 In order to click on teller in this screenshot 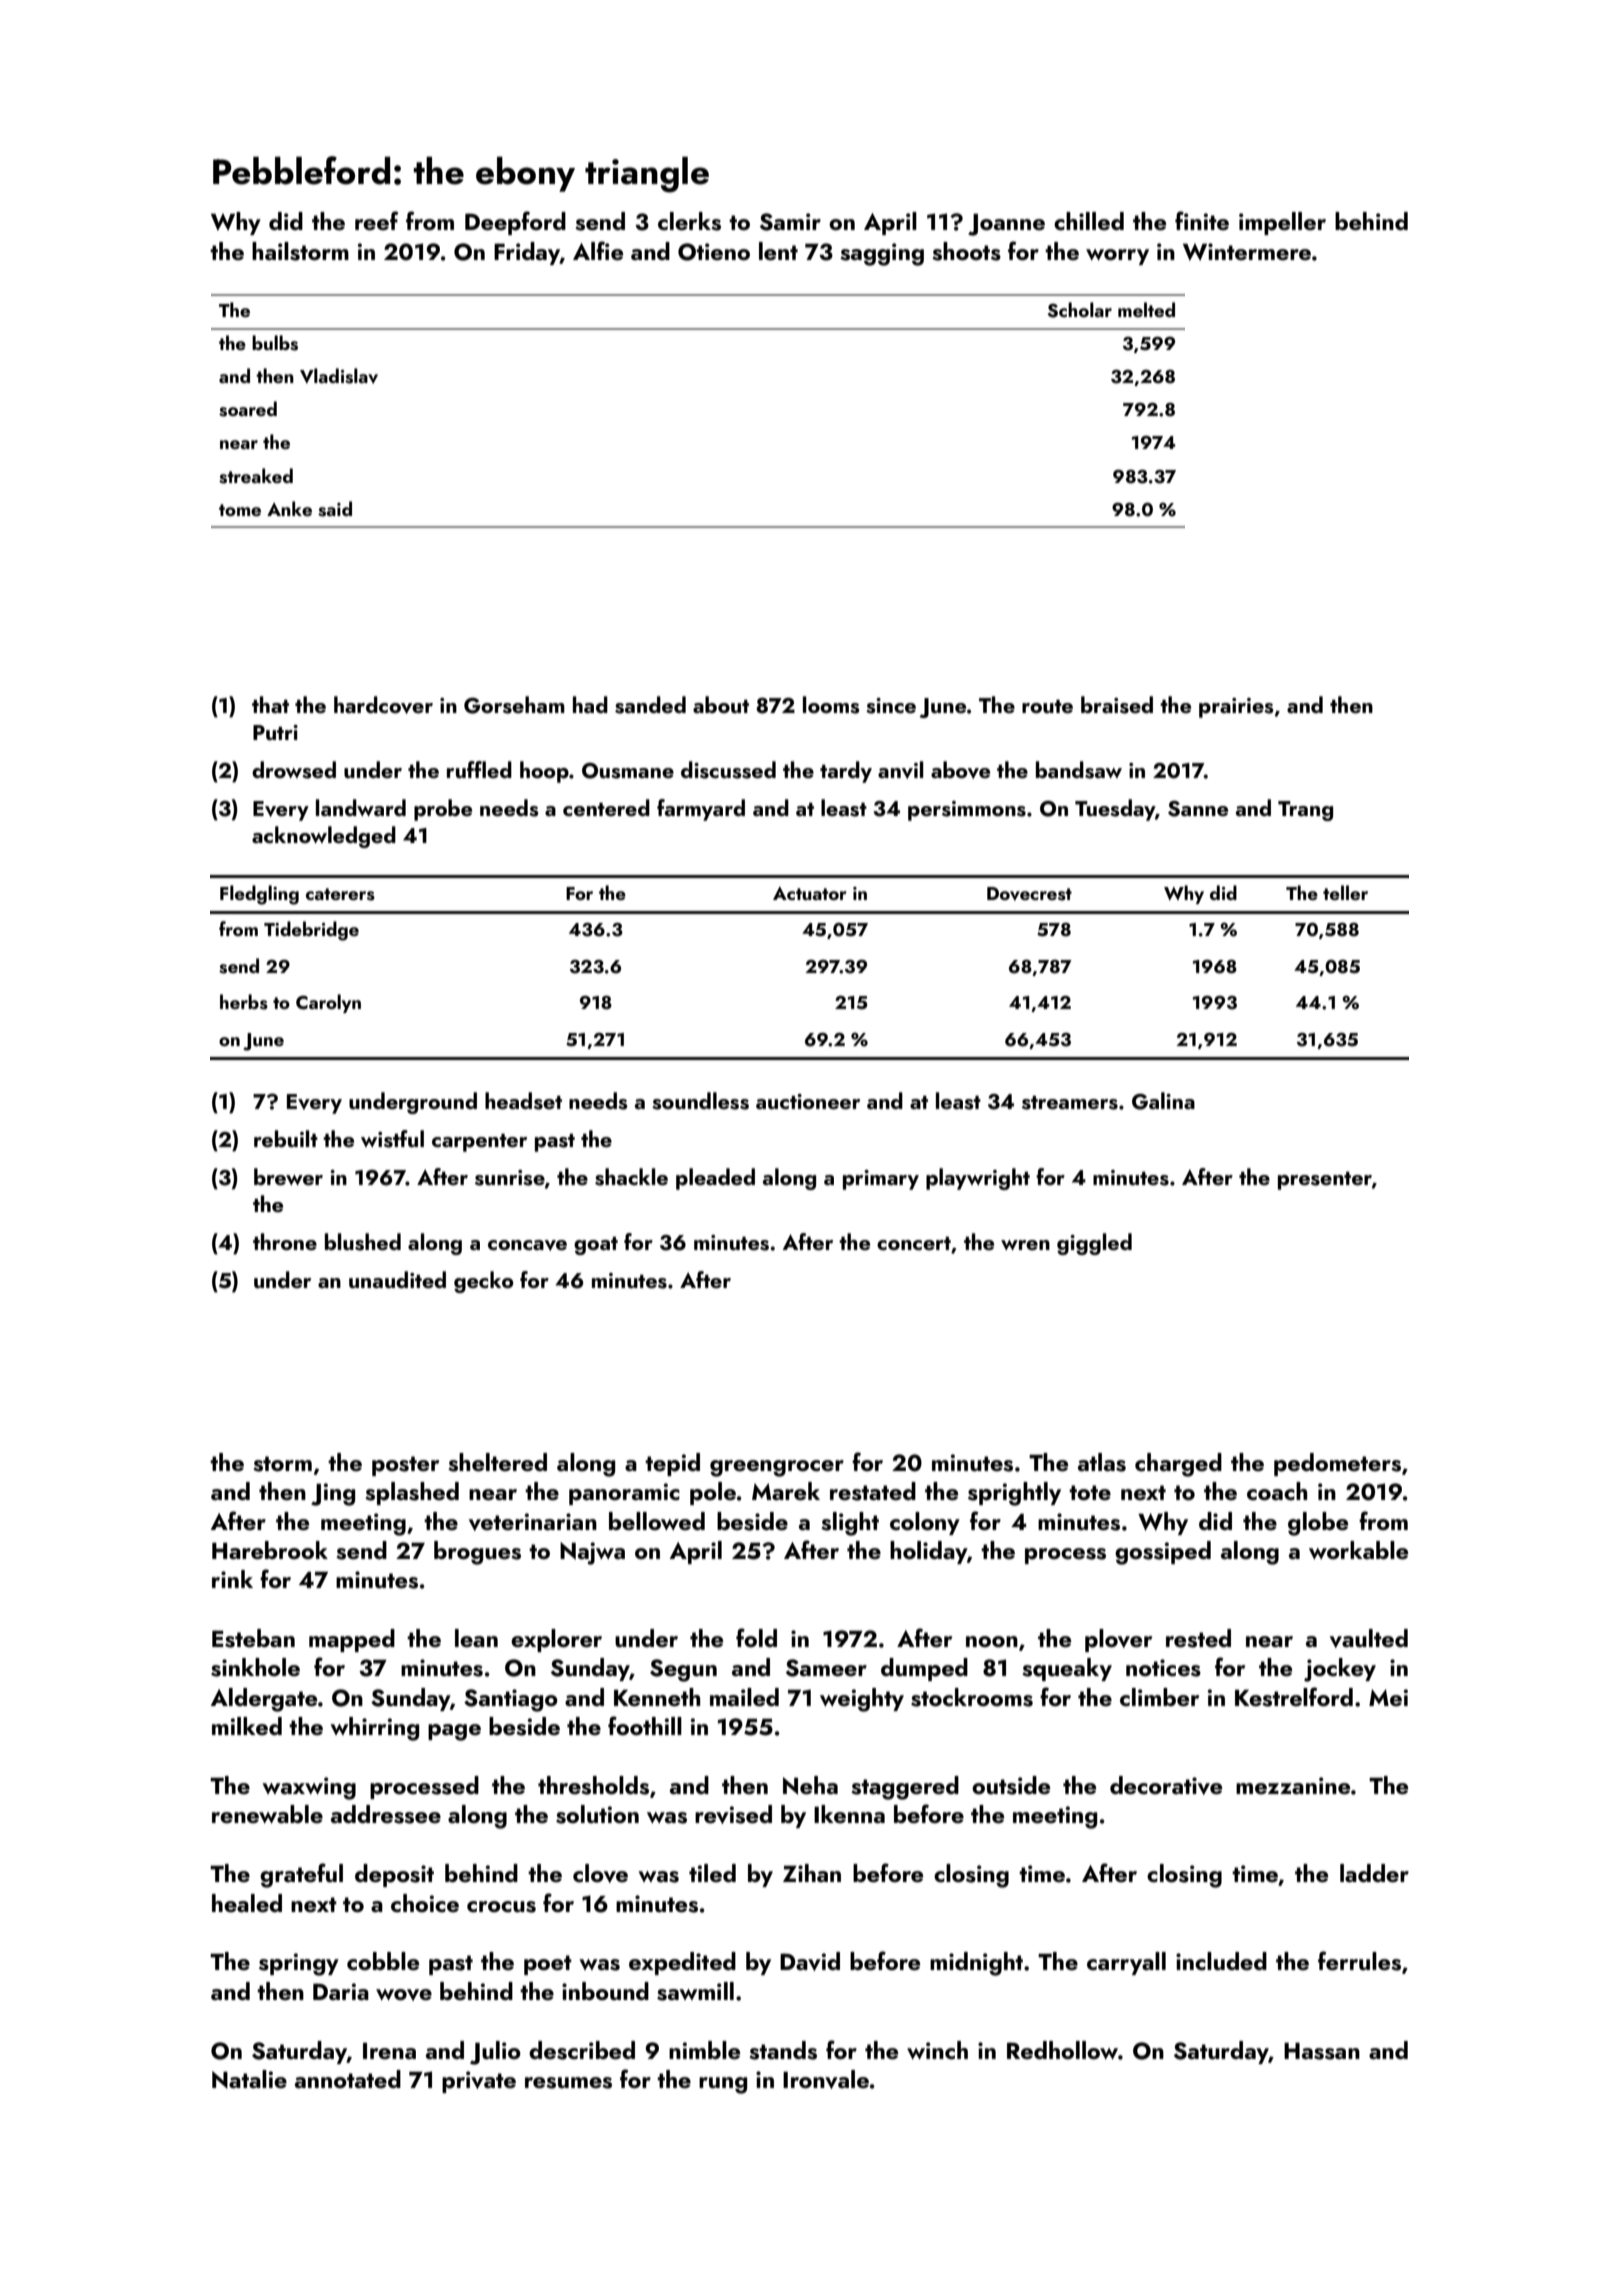, I will do `click(1345, 892)`.
